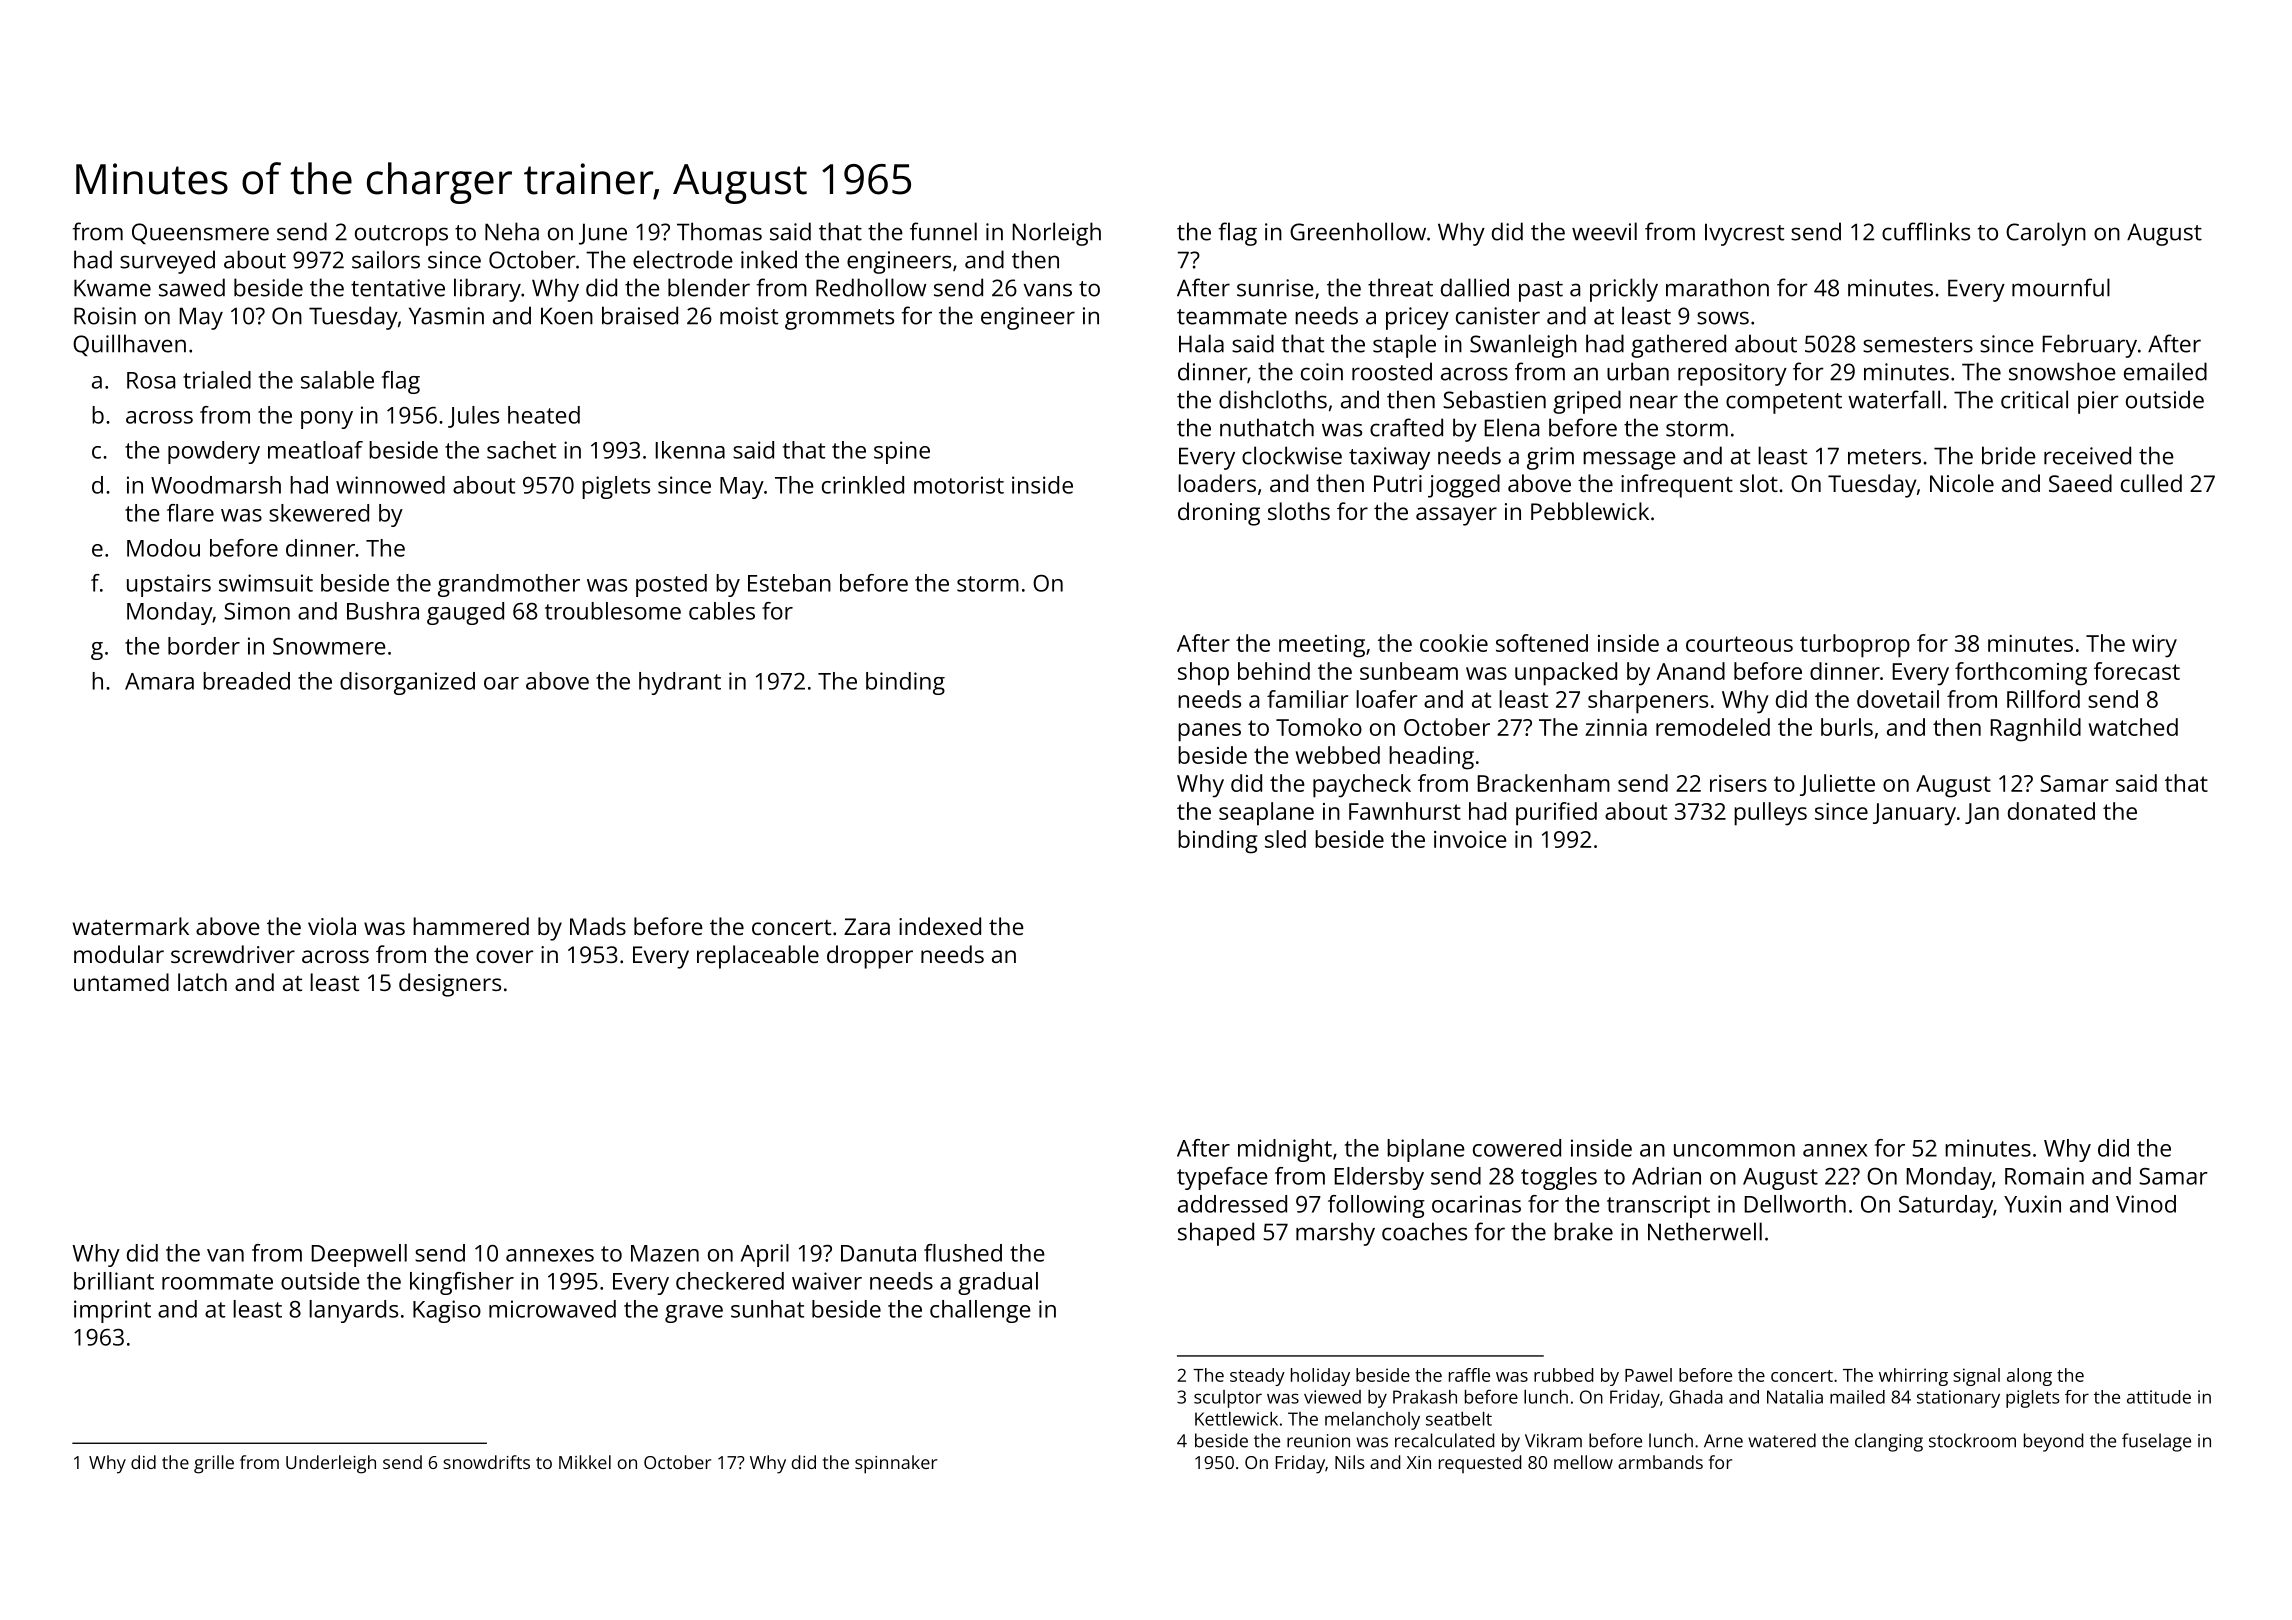  Describe the element at coordinates (871, 287) in the image. I see `Redhollow` at that location.
